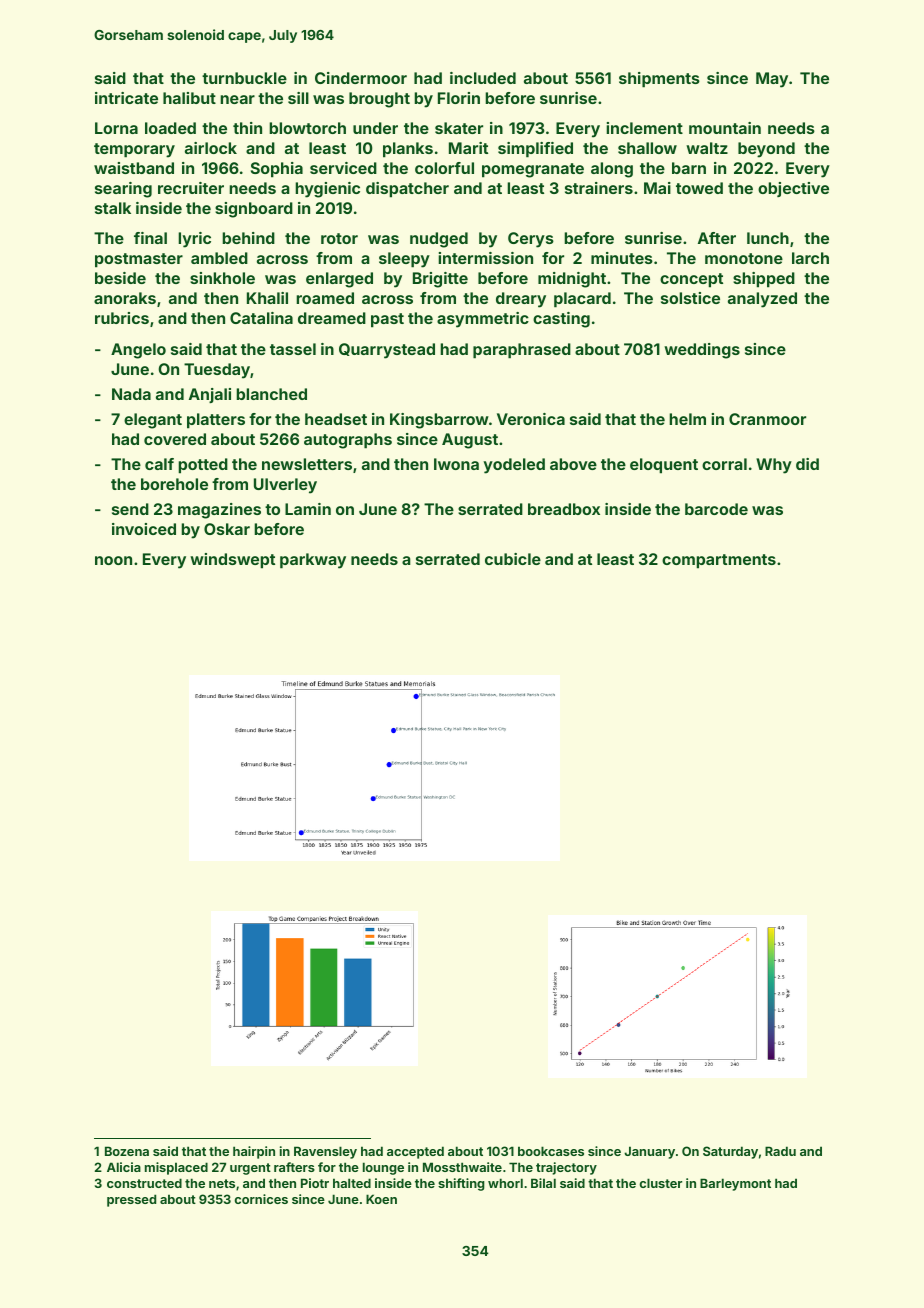  What do you see at coordinates (735, 1184) in the screenshot?
I see `Barleymont` at bounding box center [735, 1184].
